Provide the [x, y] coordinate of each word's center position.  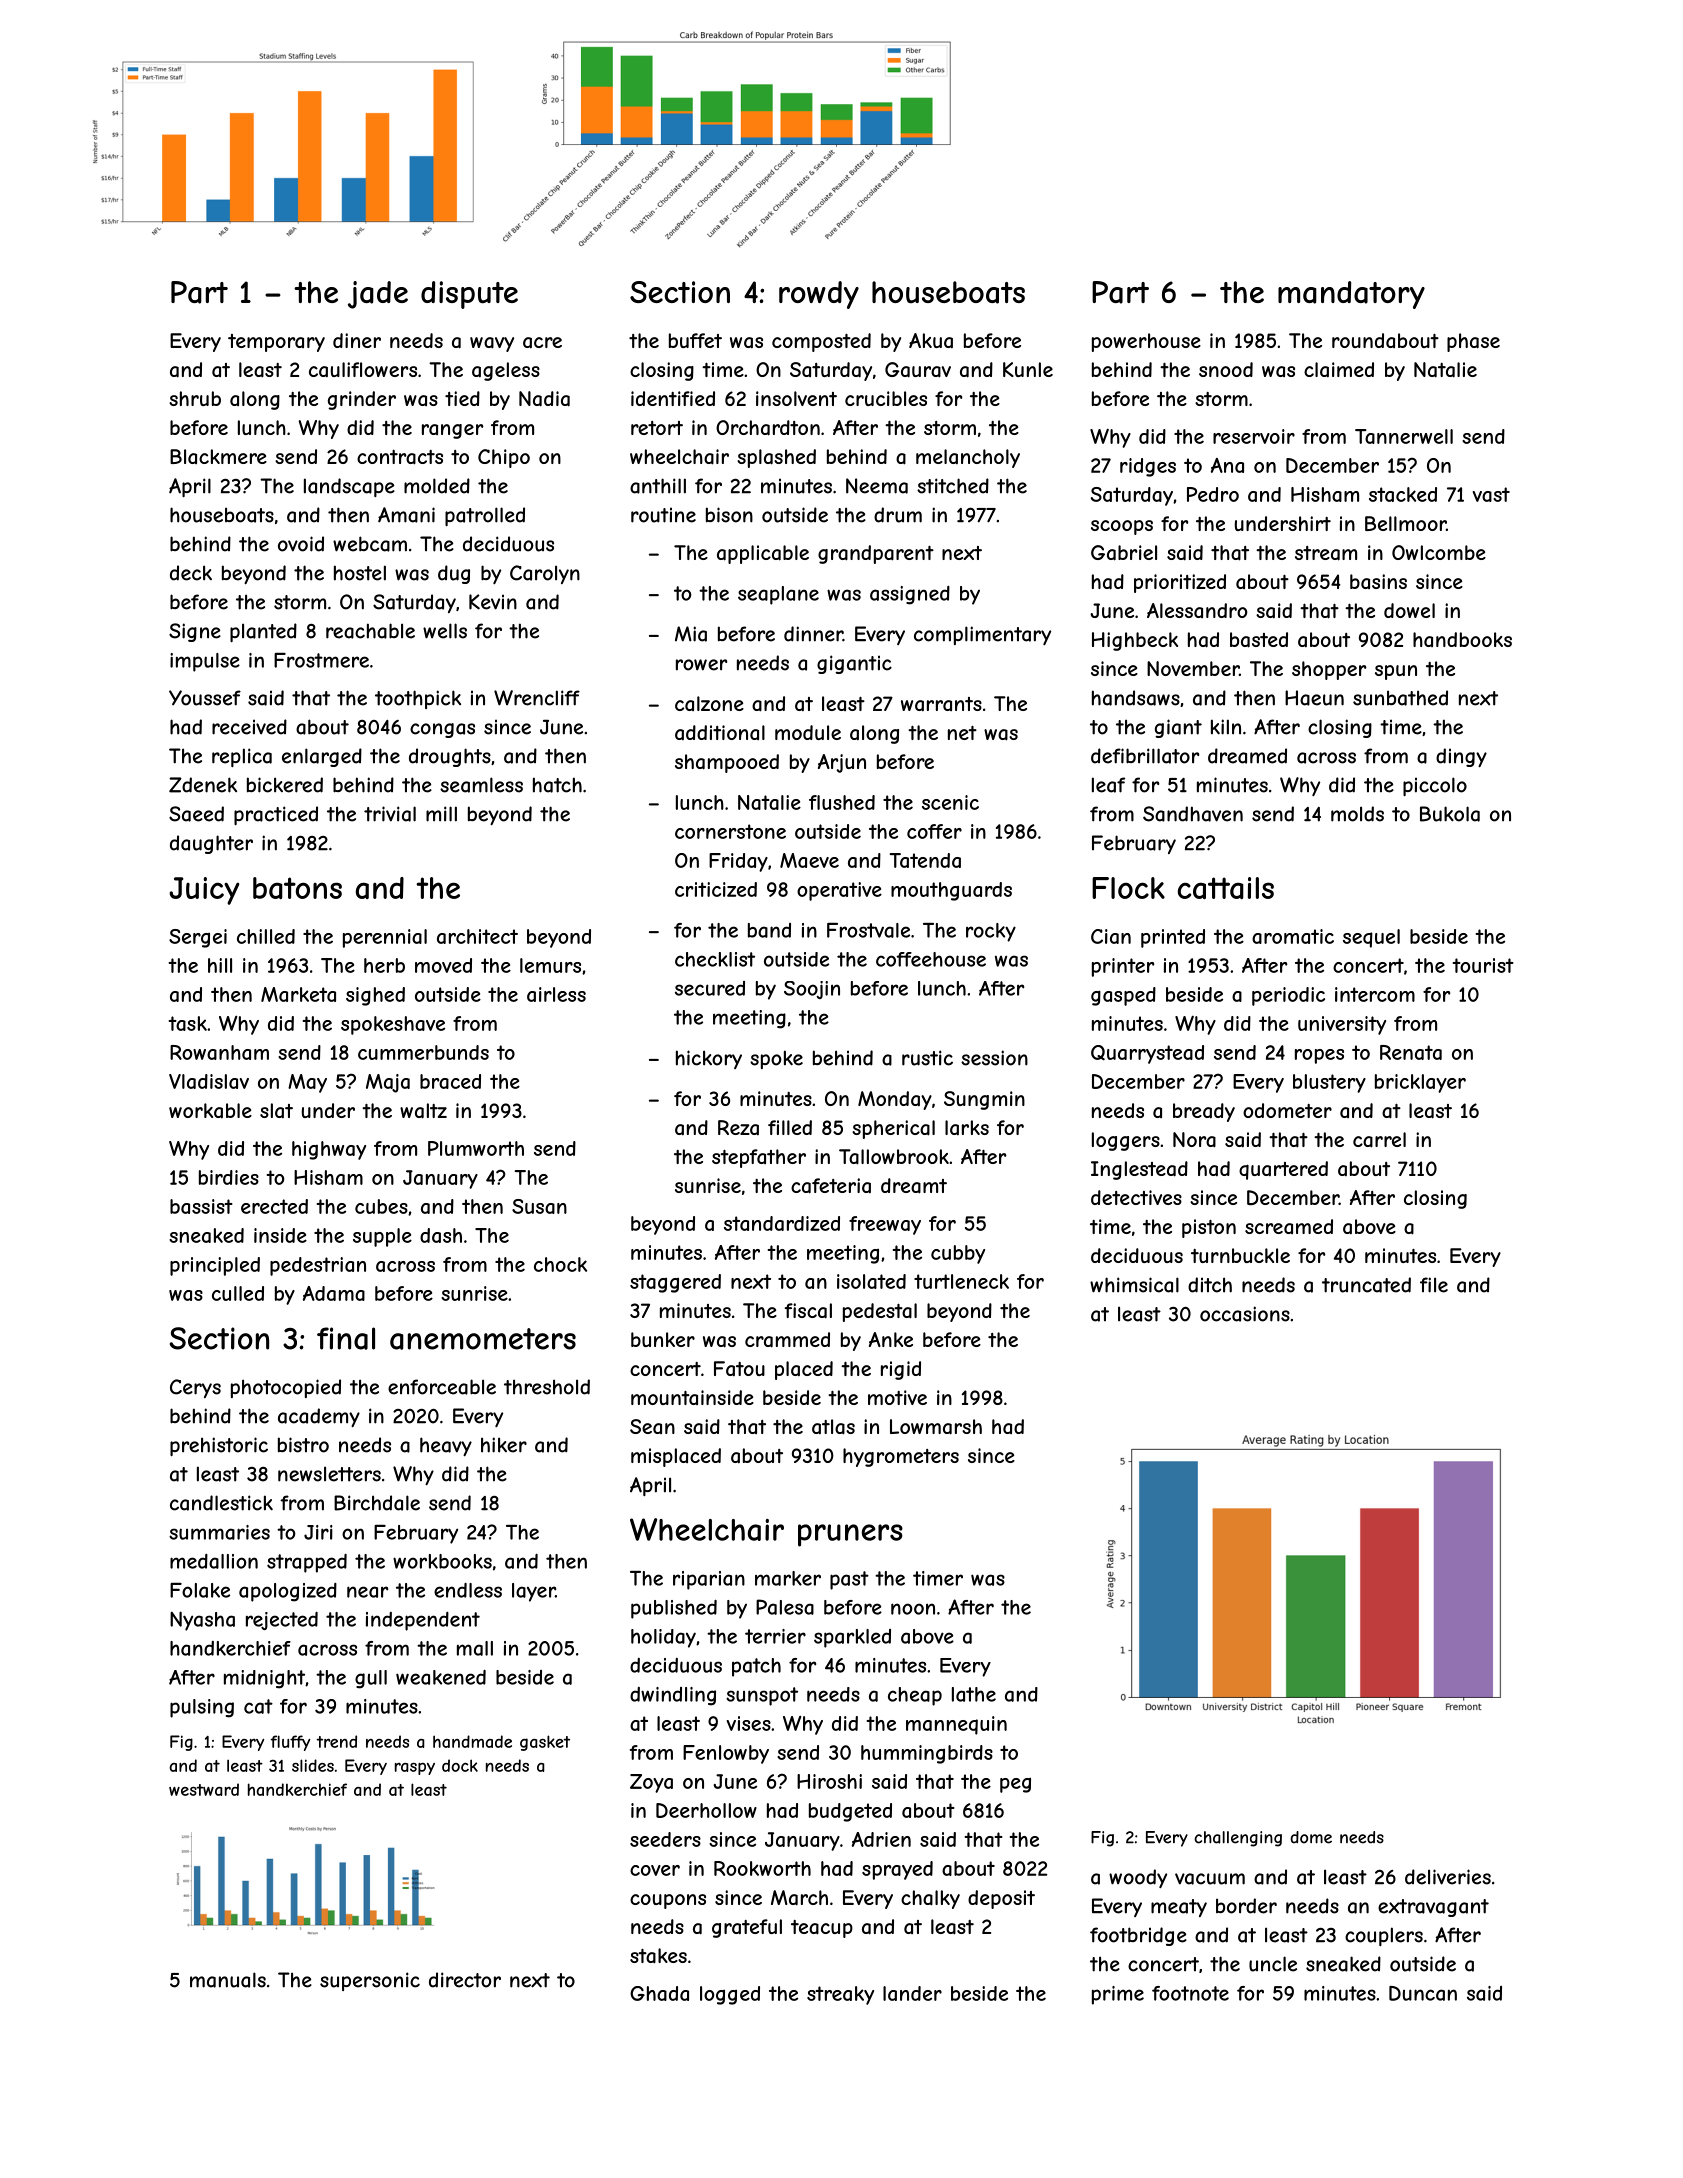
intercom [1375, 994]
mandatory [1351, 295]
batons [297, 888]
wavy [492, 344]
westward [204, 1789]
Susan [539, 1206]
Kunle [1028, 369]
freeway [885, 1225]
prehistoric [219, 1446]
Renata [1411, 1052]
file [1434, 1285]
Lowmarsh [936, 1427]
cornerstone [730, 831]
